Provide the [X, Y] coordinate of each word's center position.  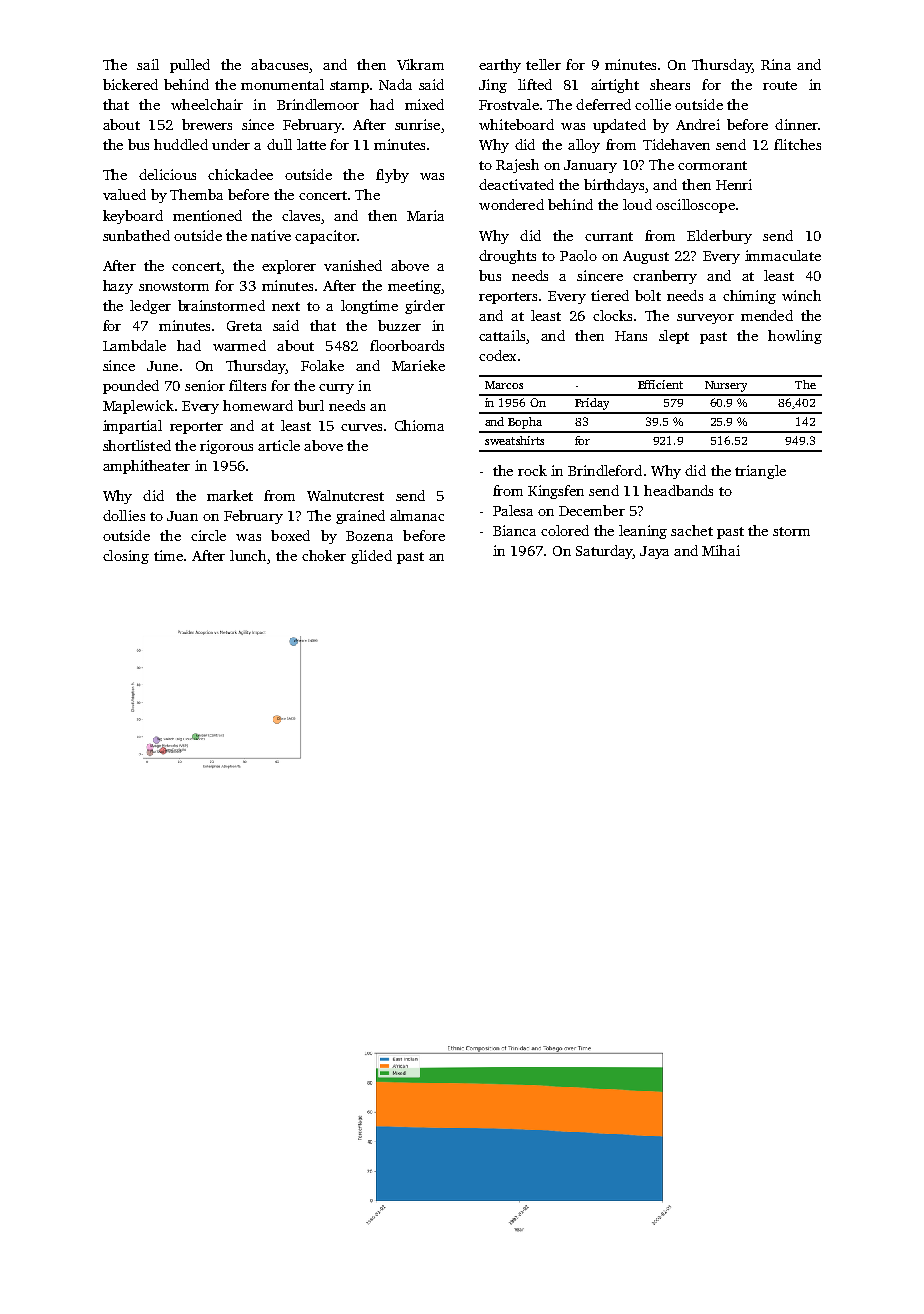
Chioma [419, 425]
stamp [349, 87]
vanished [353, 265]
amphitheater [146, 467]
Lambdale [134, 345]
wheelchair [207, 104]
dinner [796, 124]
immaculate [783, 255]
